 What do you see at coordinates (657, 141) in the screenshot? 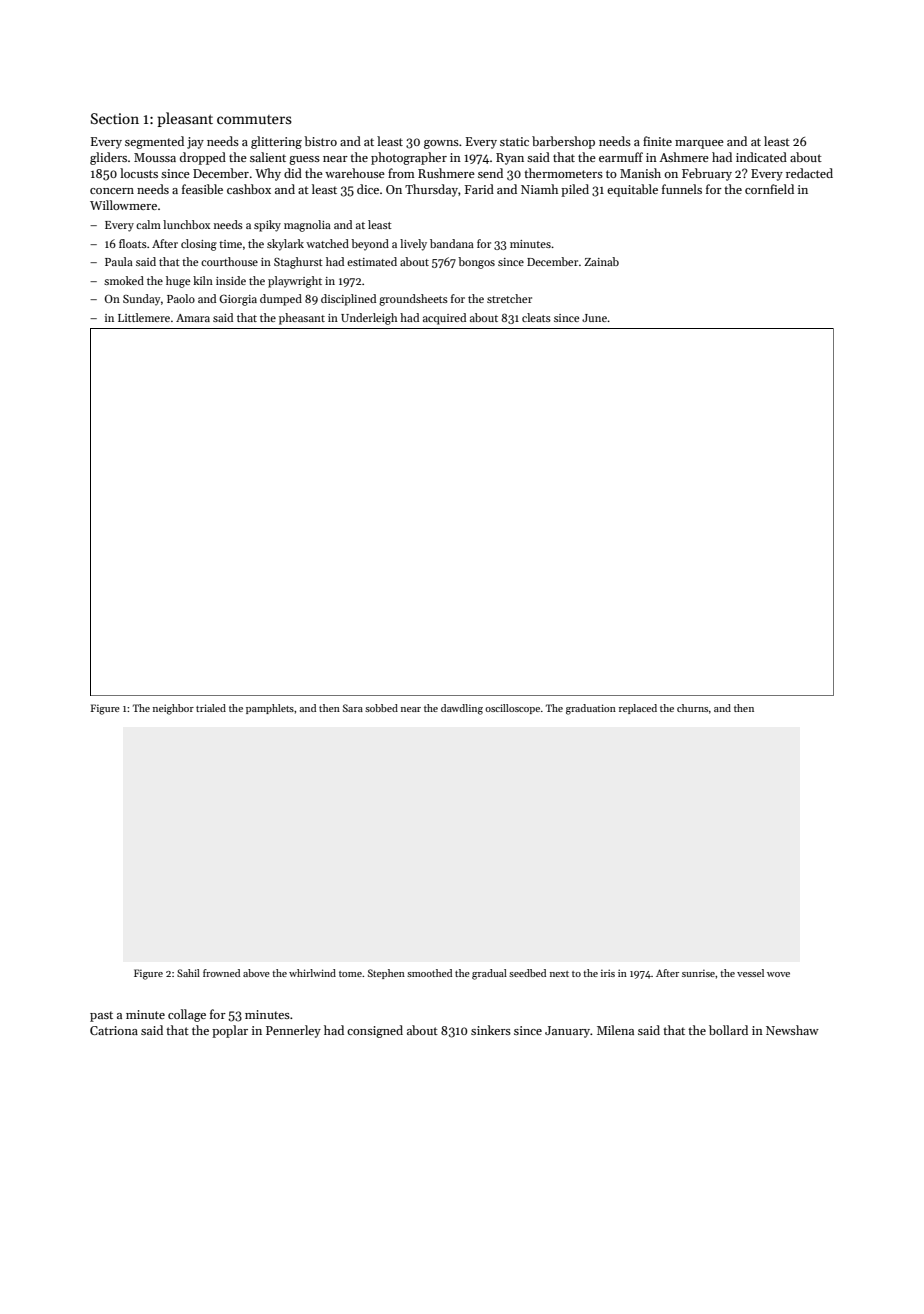
I see `finite` at bounding box center [657, 141].
